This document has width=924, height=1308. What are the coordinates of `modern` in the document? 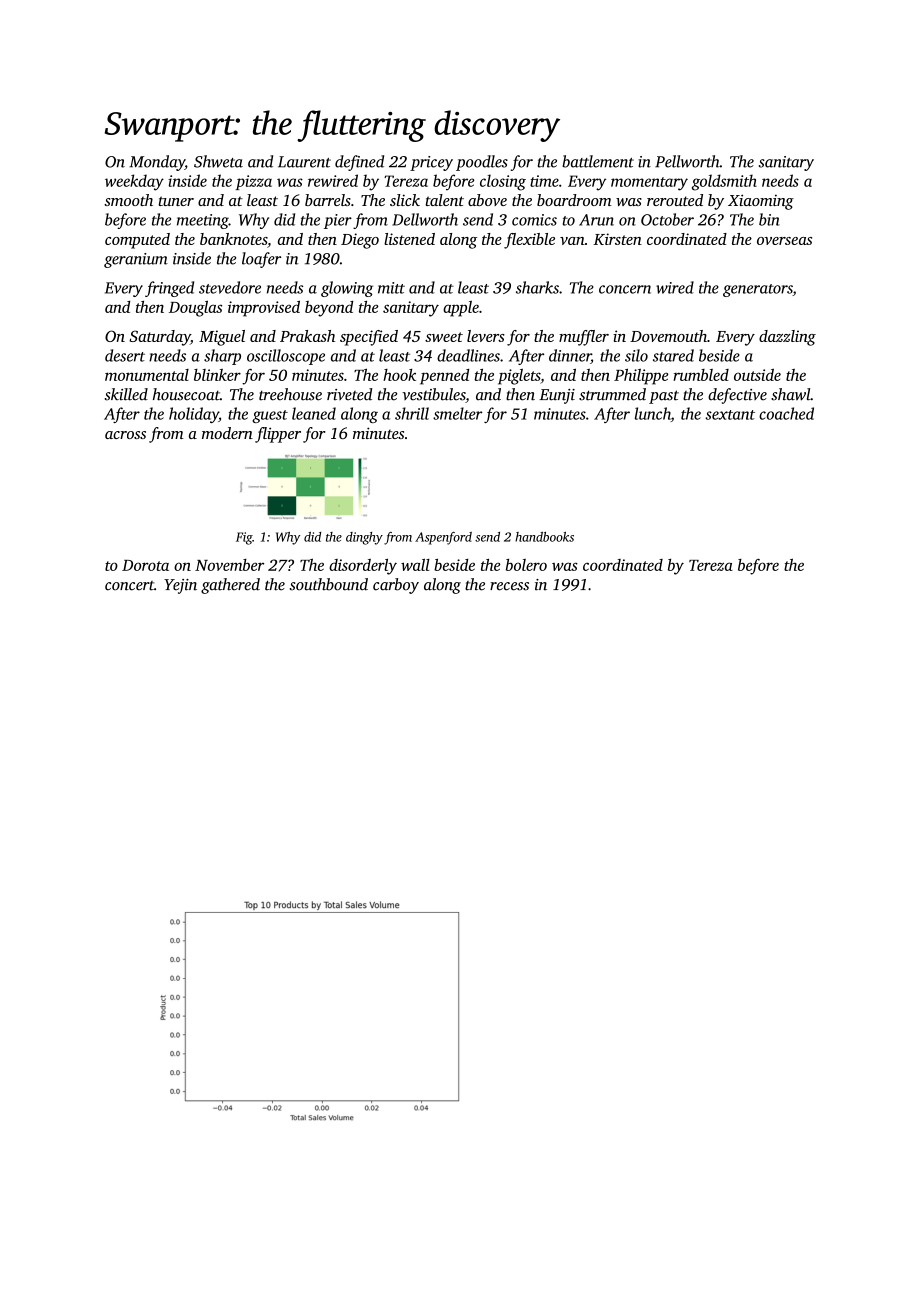 It's located at (227, 433).
